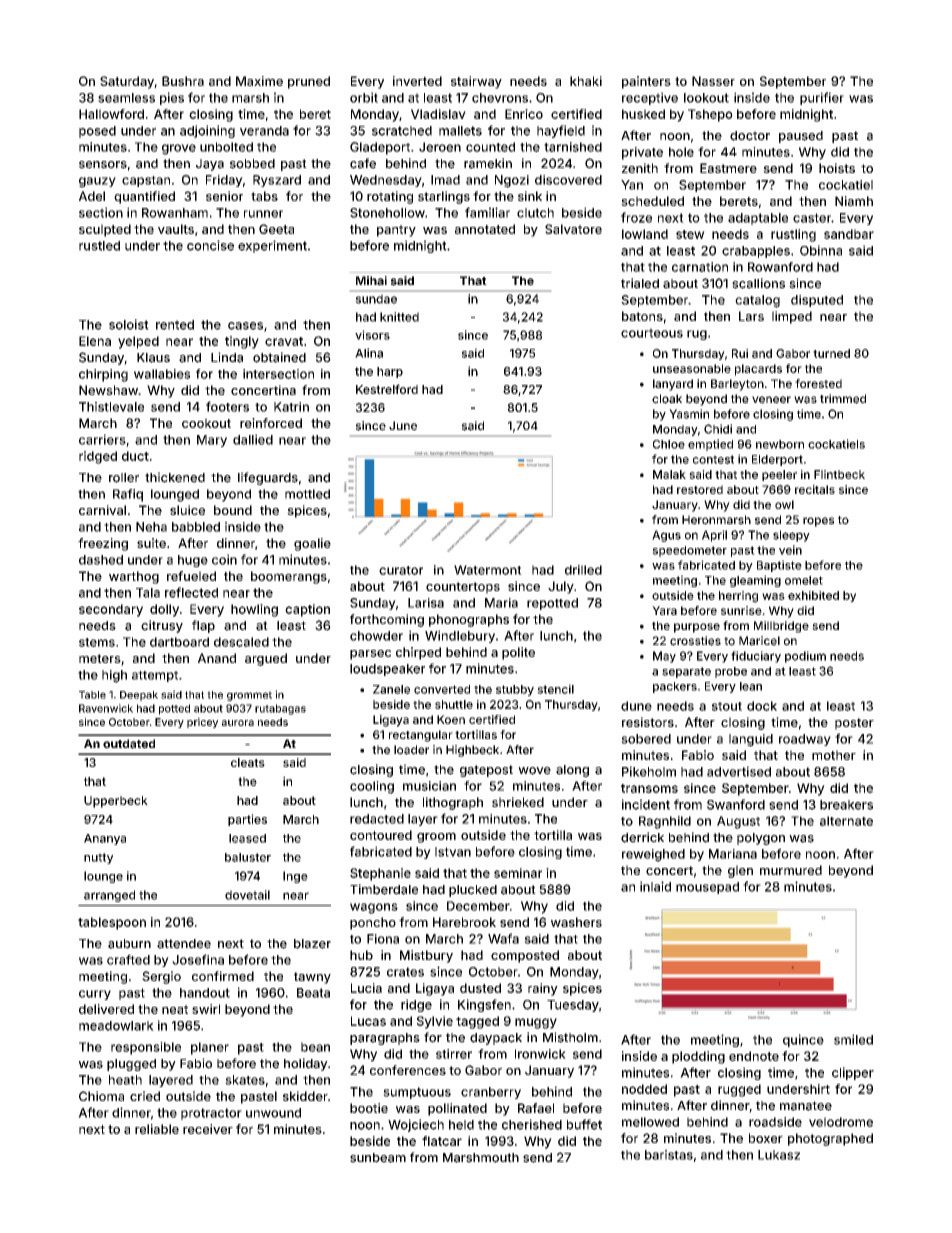 The height and width of the screenshot is (1233, 952). I want to click on carnation, so click(700, 267).
